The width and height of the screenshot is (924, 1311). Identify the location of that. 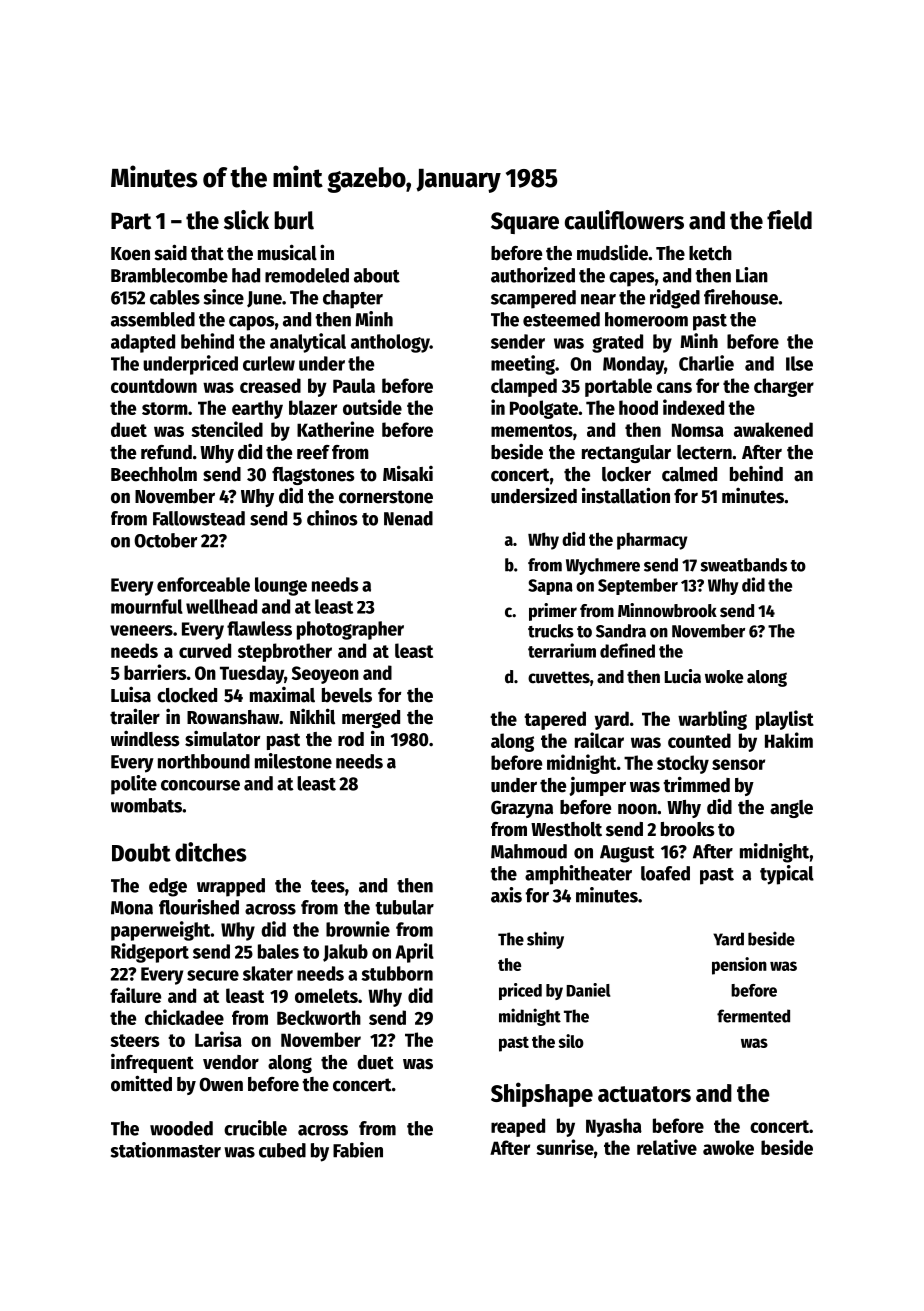
(207, 253).
